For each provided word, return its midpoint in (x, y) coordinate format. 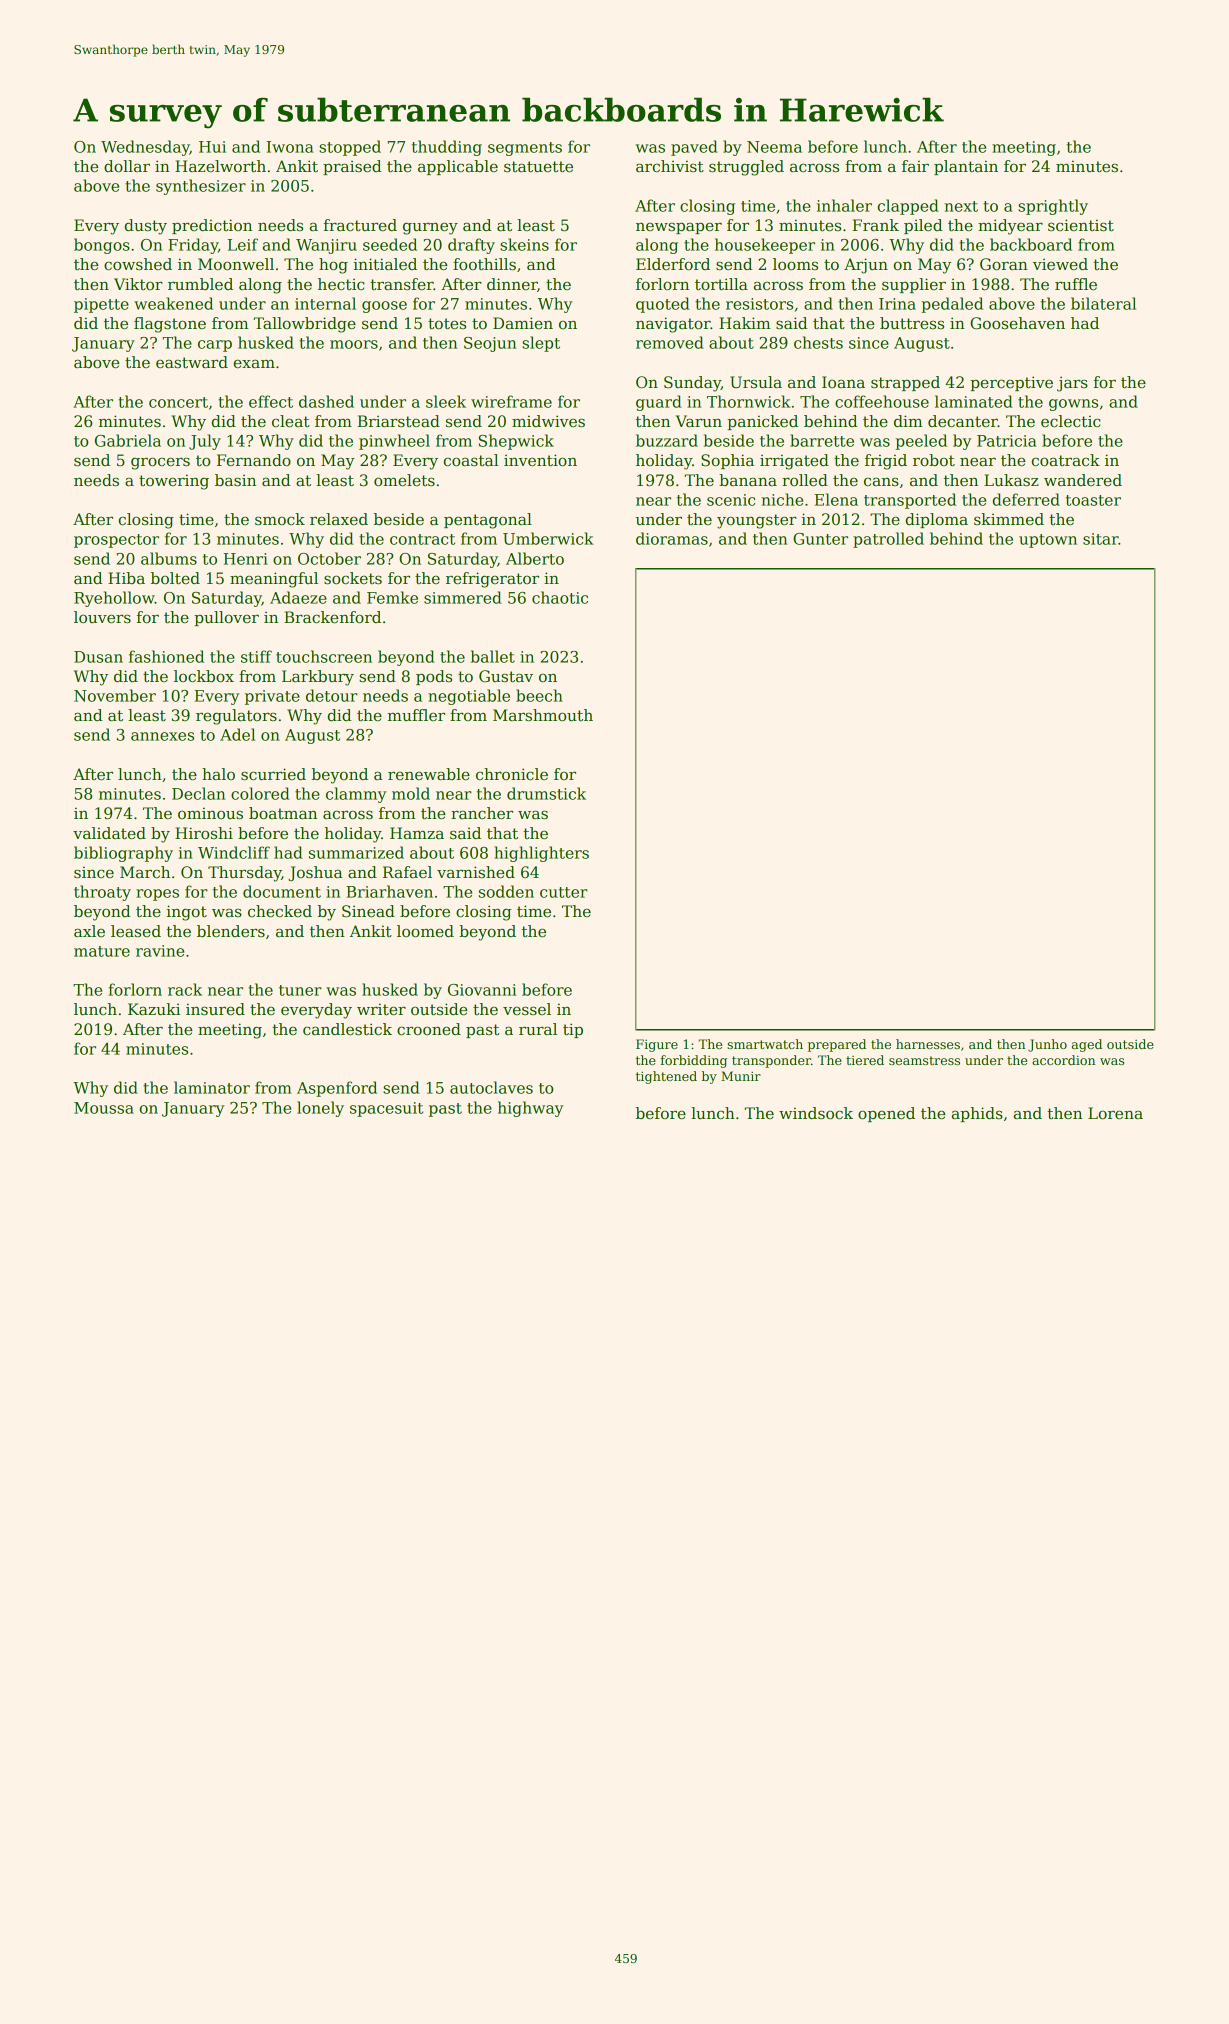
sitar (1101, 539)
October (329, 558)
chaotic (560, 597)
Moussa (104, 1108)
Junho (1047, 1045)
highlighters (541, 854)
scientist (1081, 225)
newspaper (679, 228)
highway (530, 1109)
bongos (102, 246)
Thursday (244, 874)
